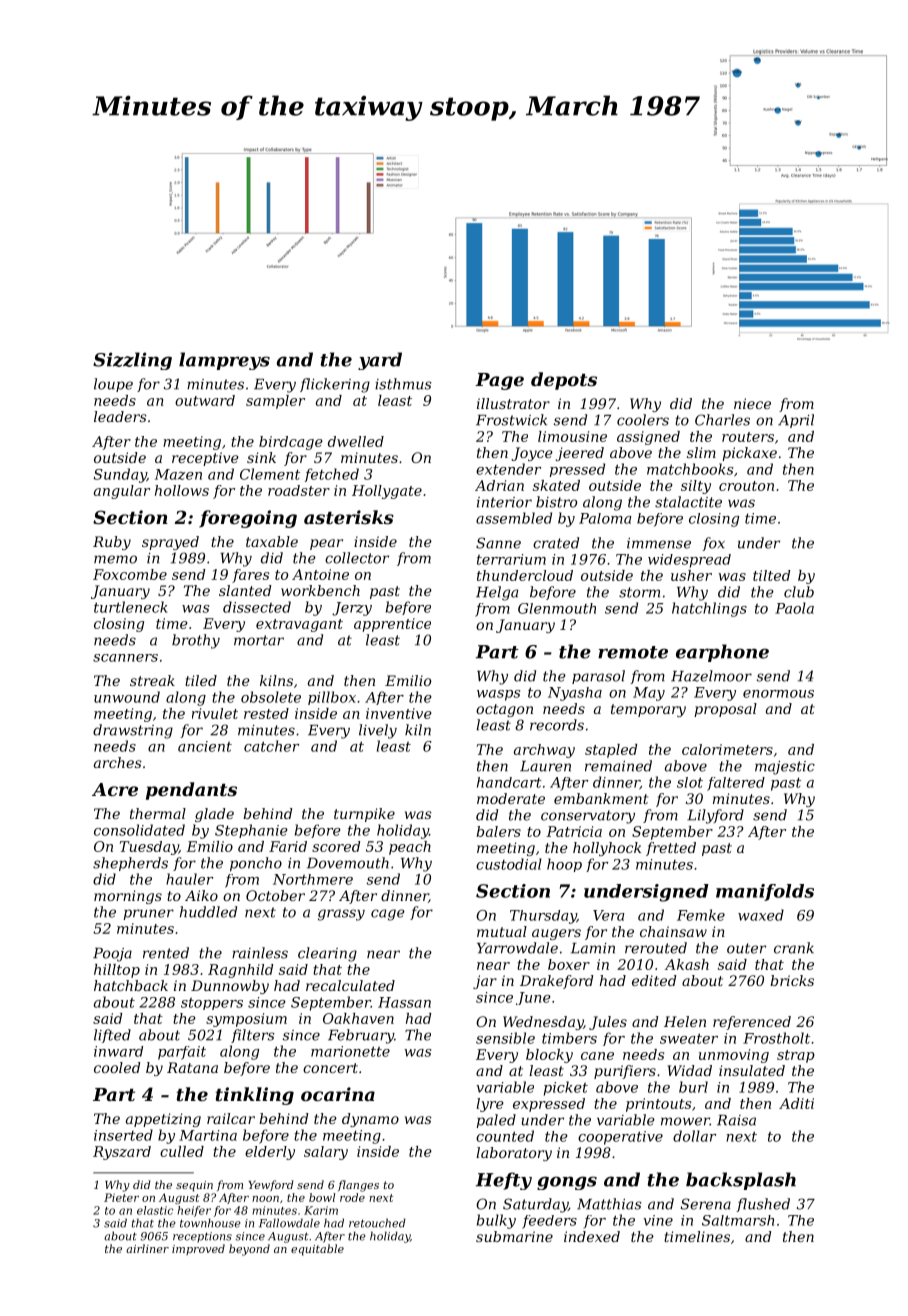 Image resolution: width=908 pixels, height=1316 pixels. What do you see at coordinates (260, 953) in the document?
I see `rainless` at bounding box center [260, 953].
